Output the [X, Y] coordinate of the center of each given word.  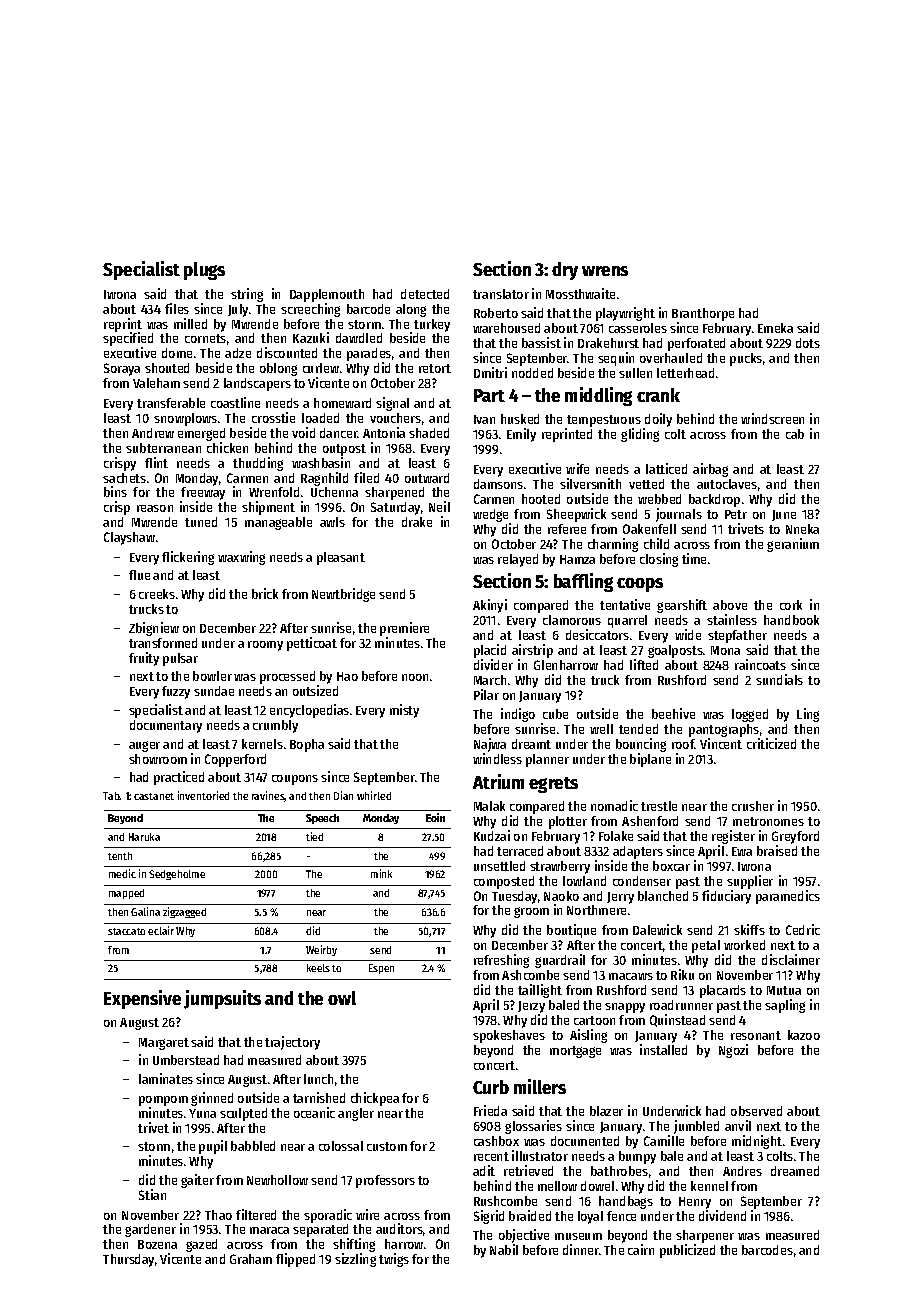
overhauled [671, 358]
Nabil [504, 1249]
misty [404, 711]
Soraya [122, 369]
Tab [111, 796]
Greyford [795, 837]
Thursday [128, 1260]
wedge [490, 515]
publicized [687, 1251]
